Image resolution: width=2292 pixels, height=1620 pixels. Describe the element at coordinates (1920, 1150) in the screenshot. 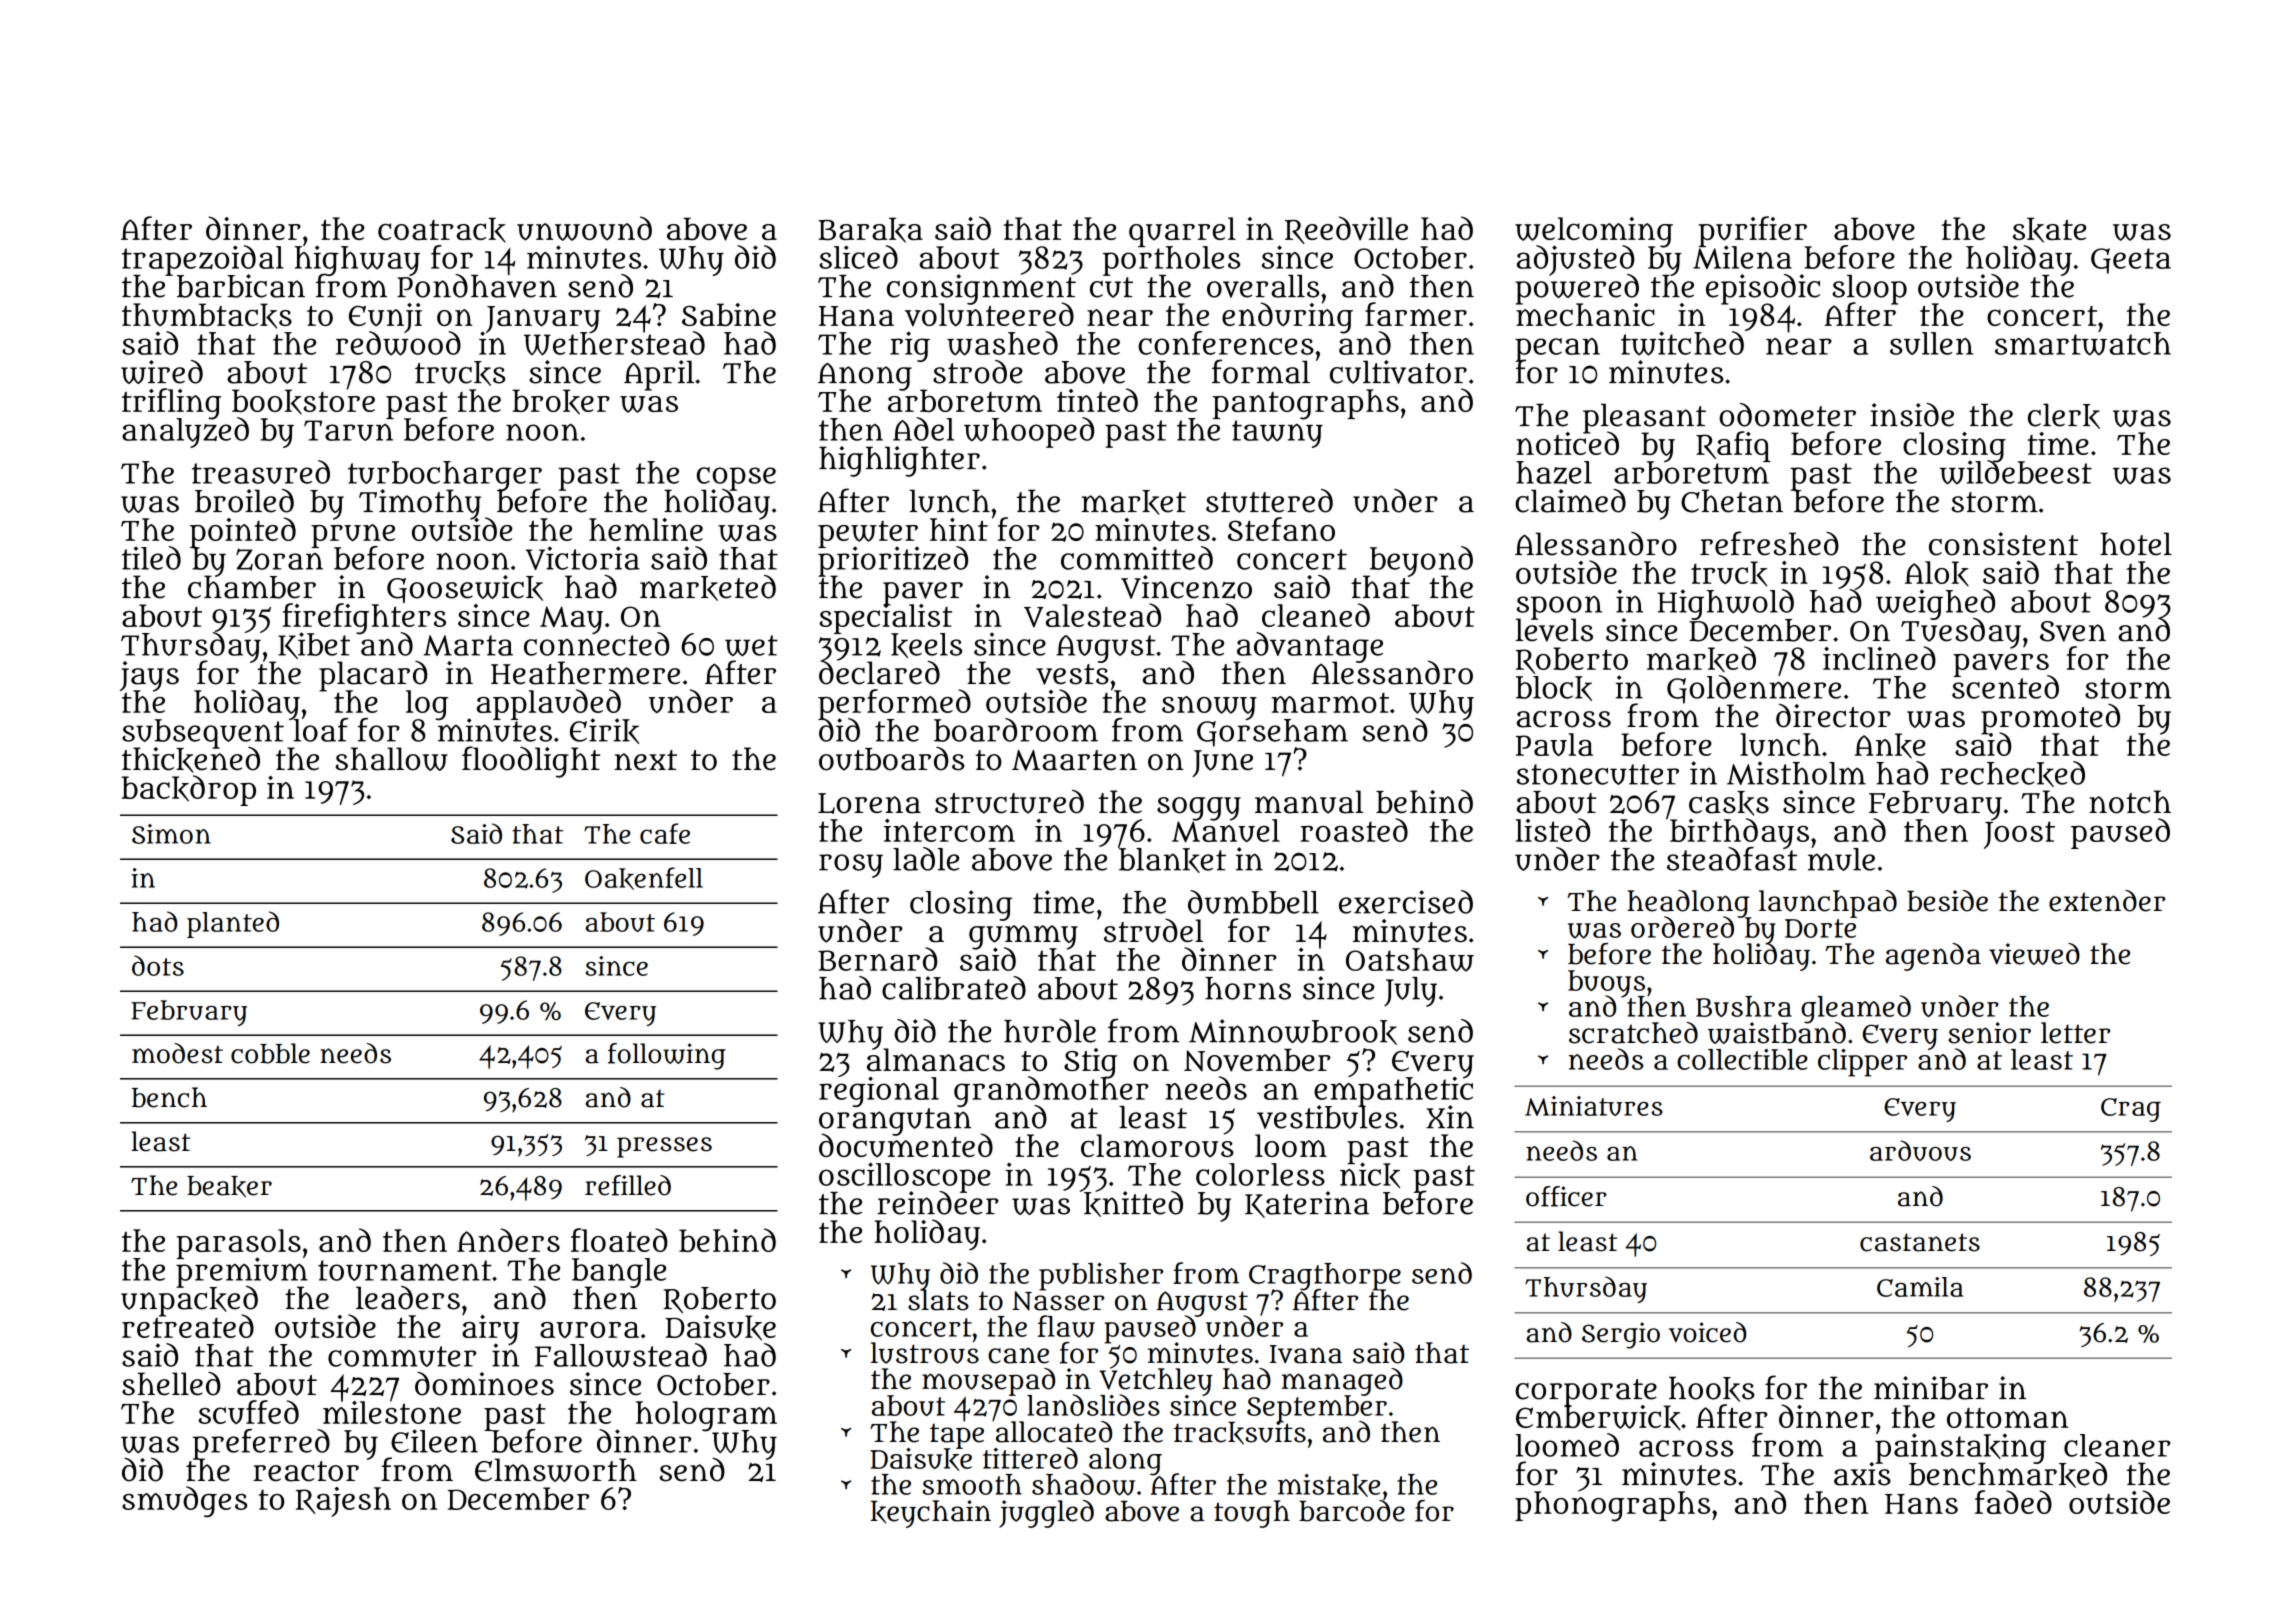

I see `arduous` at that location.
